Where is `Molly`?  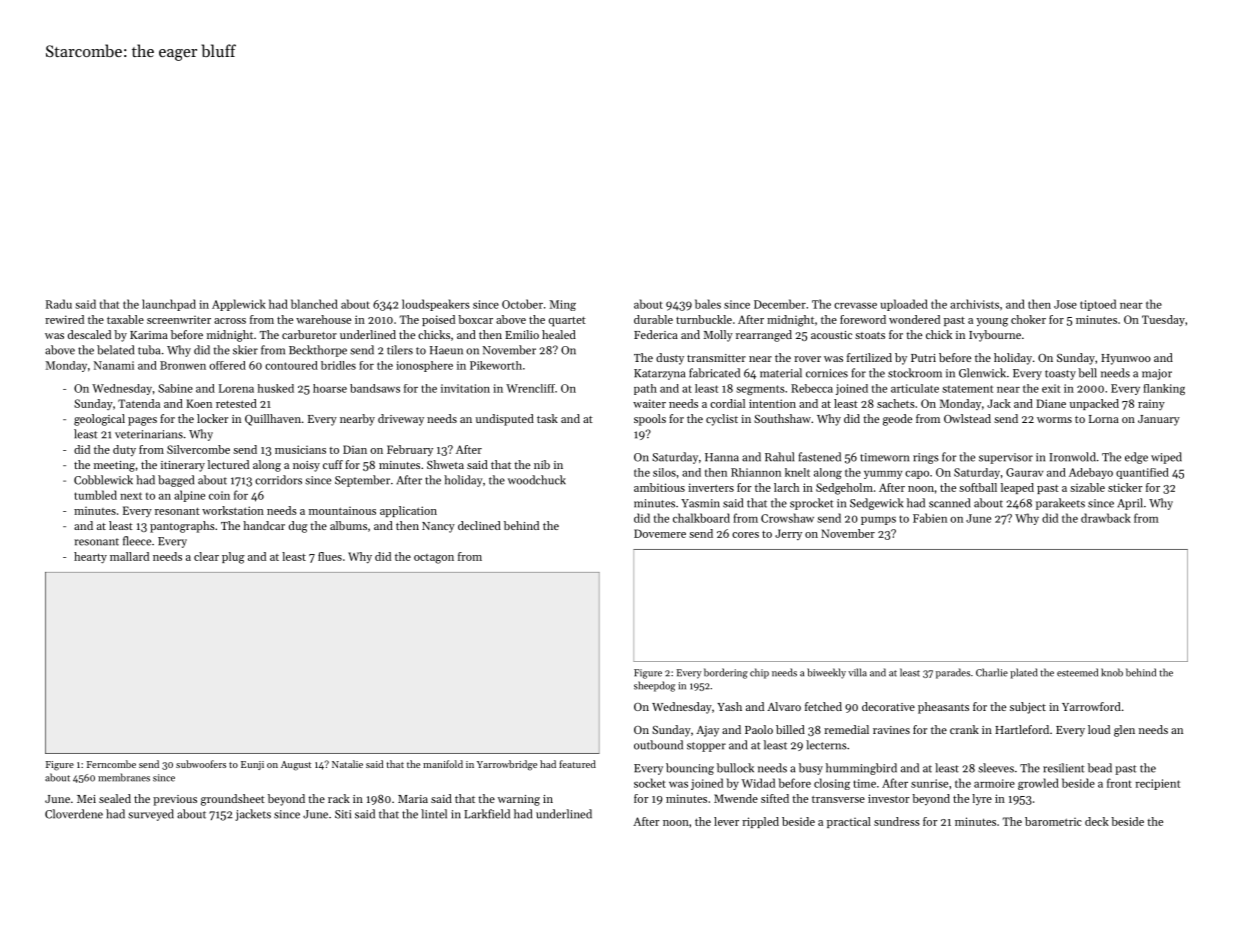
Molly is located at coordinates (718, 336).
